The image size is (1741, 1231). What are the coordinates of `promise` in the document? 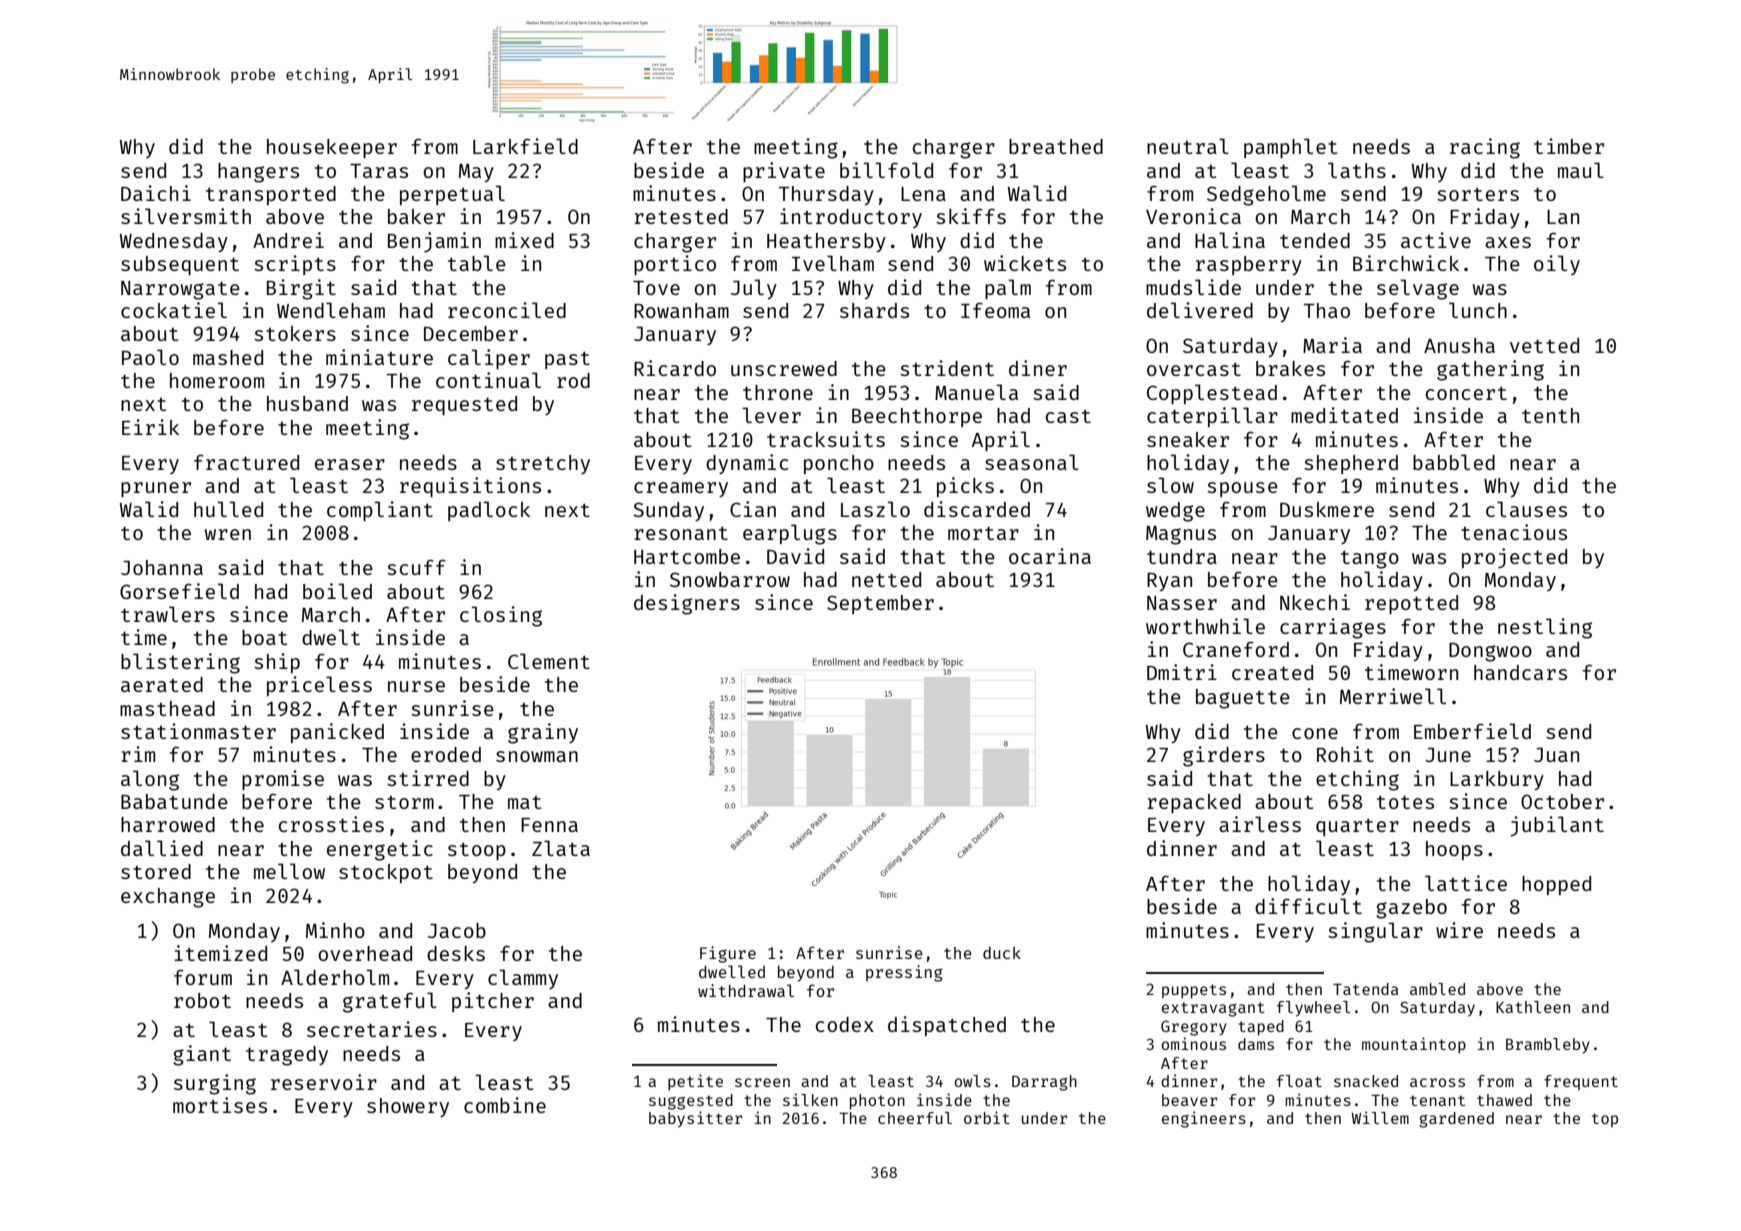 It's located at (283, 780).
